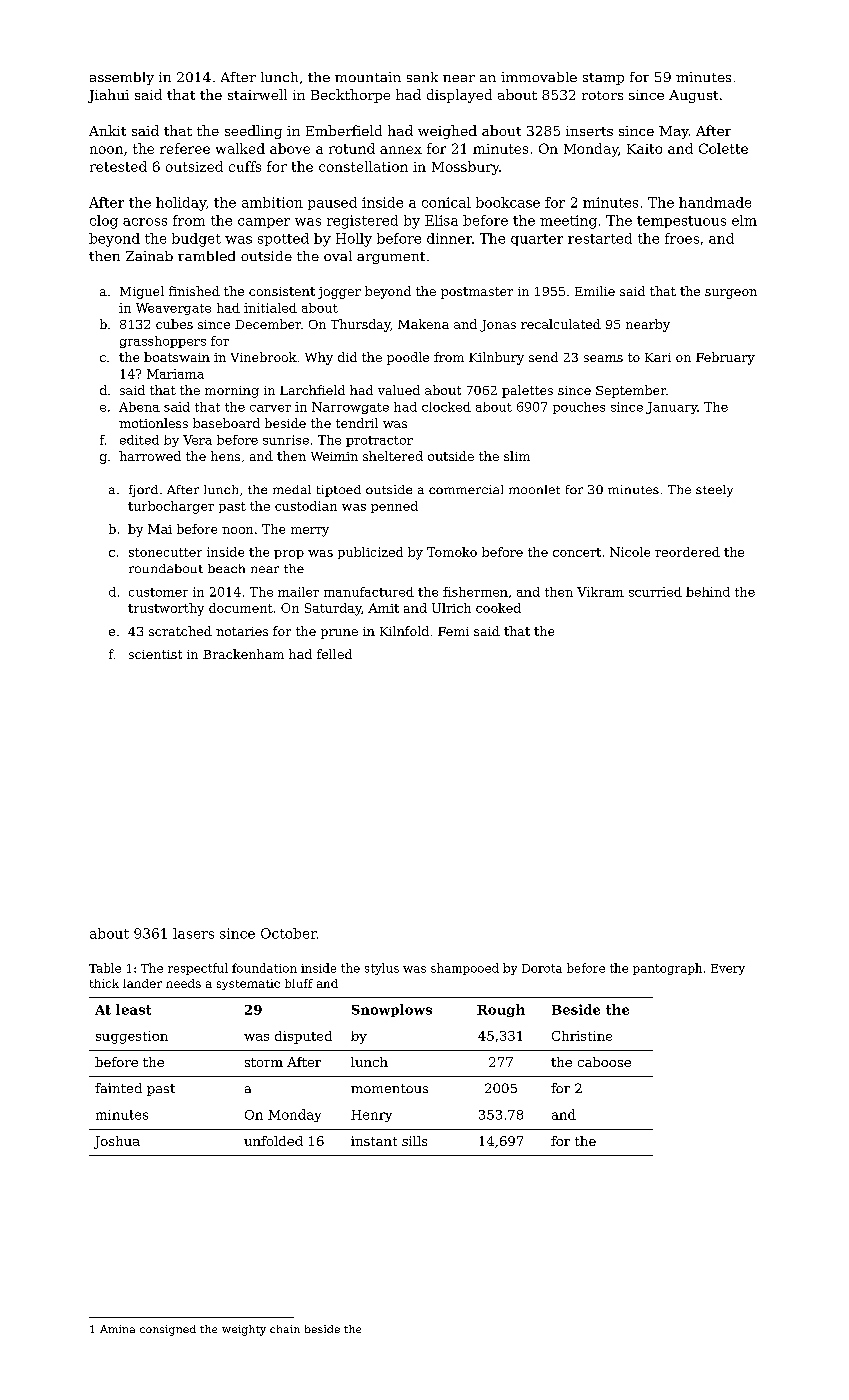 The image size is (849, 1400). What do you see at coordinates (193, 933) in the screenshot?
I see `lasers` at bounding box center [193, 933].
